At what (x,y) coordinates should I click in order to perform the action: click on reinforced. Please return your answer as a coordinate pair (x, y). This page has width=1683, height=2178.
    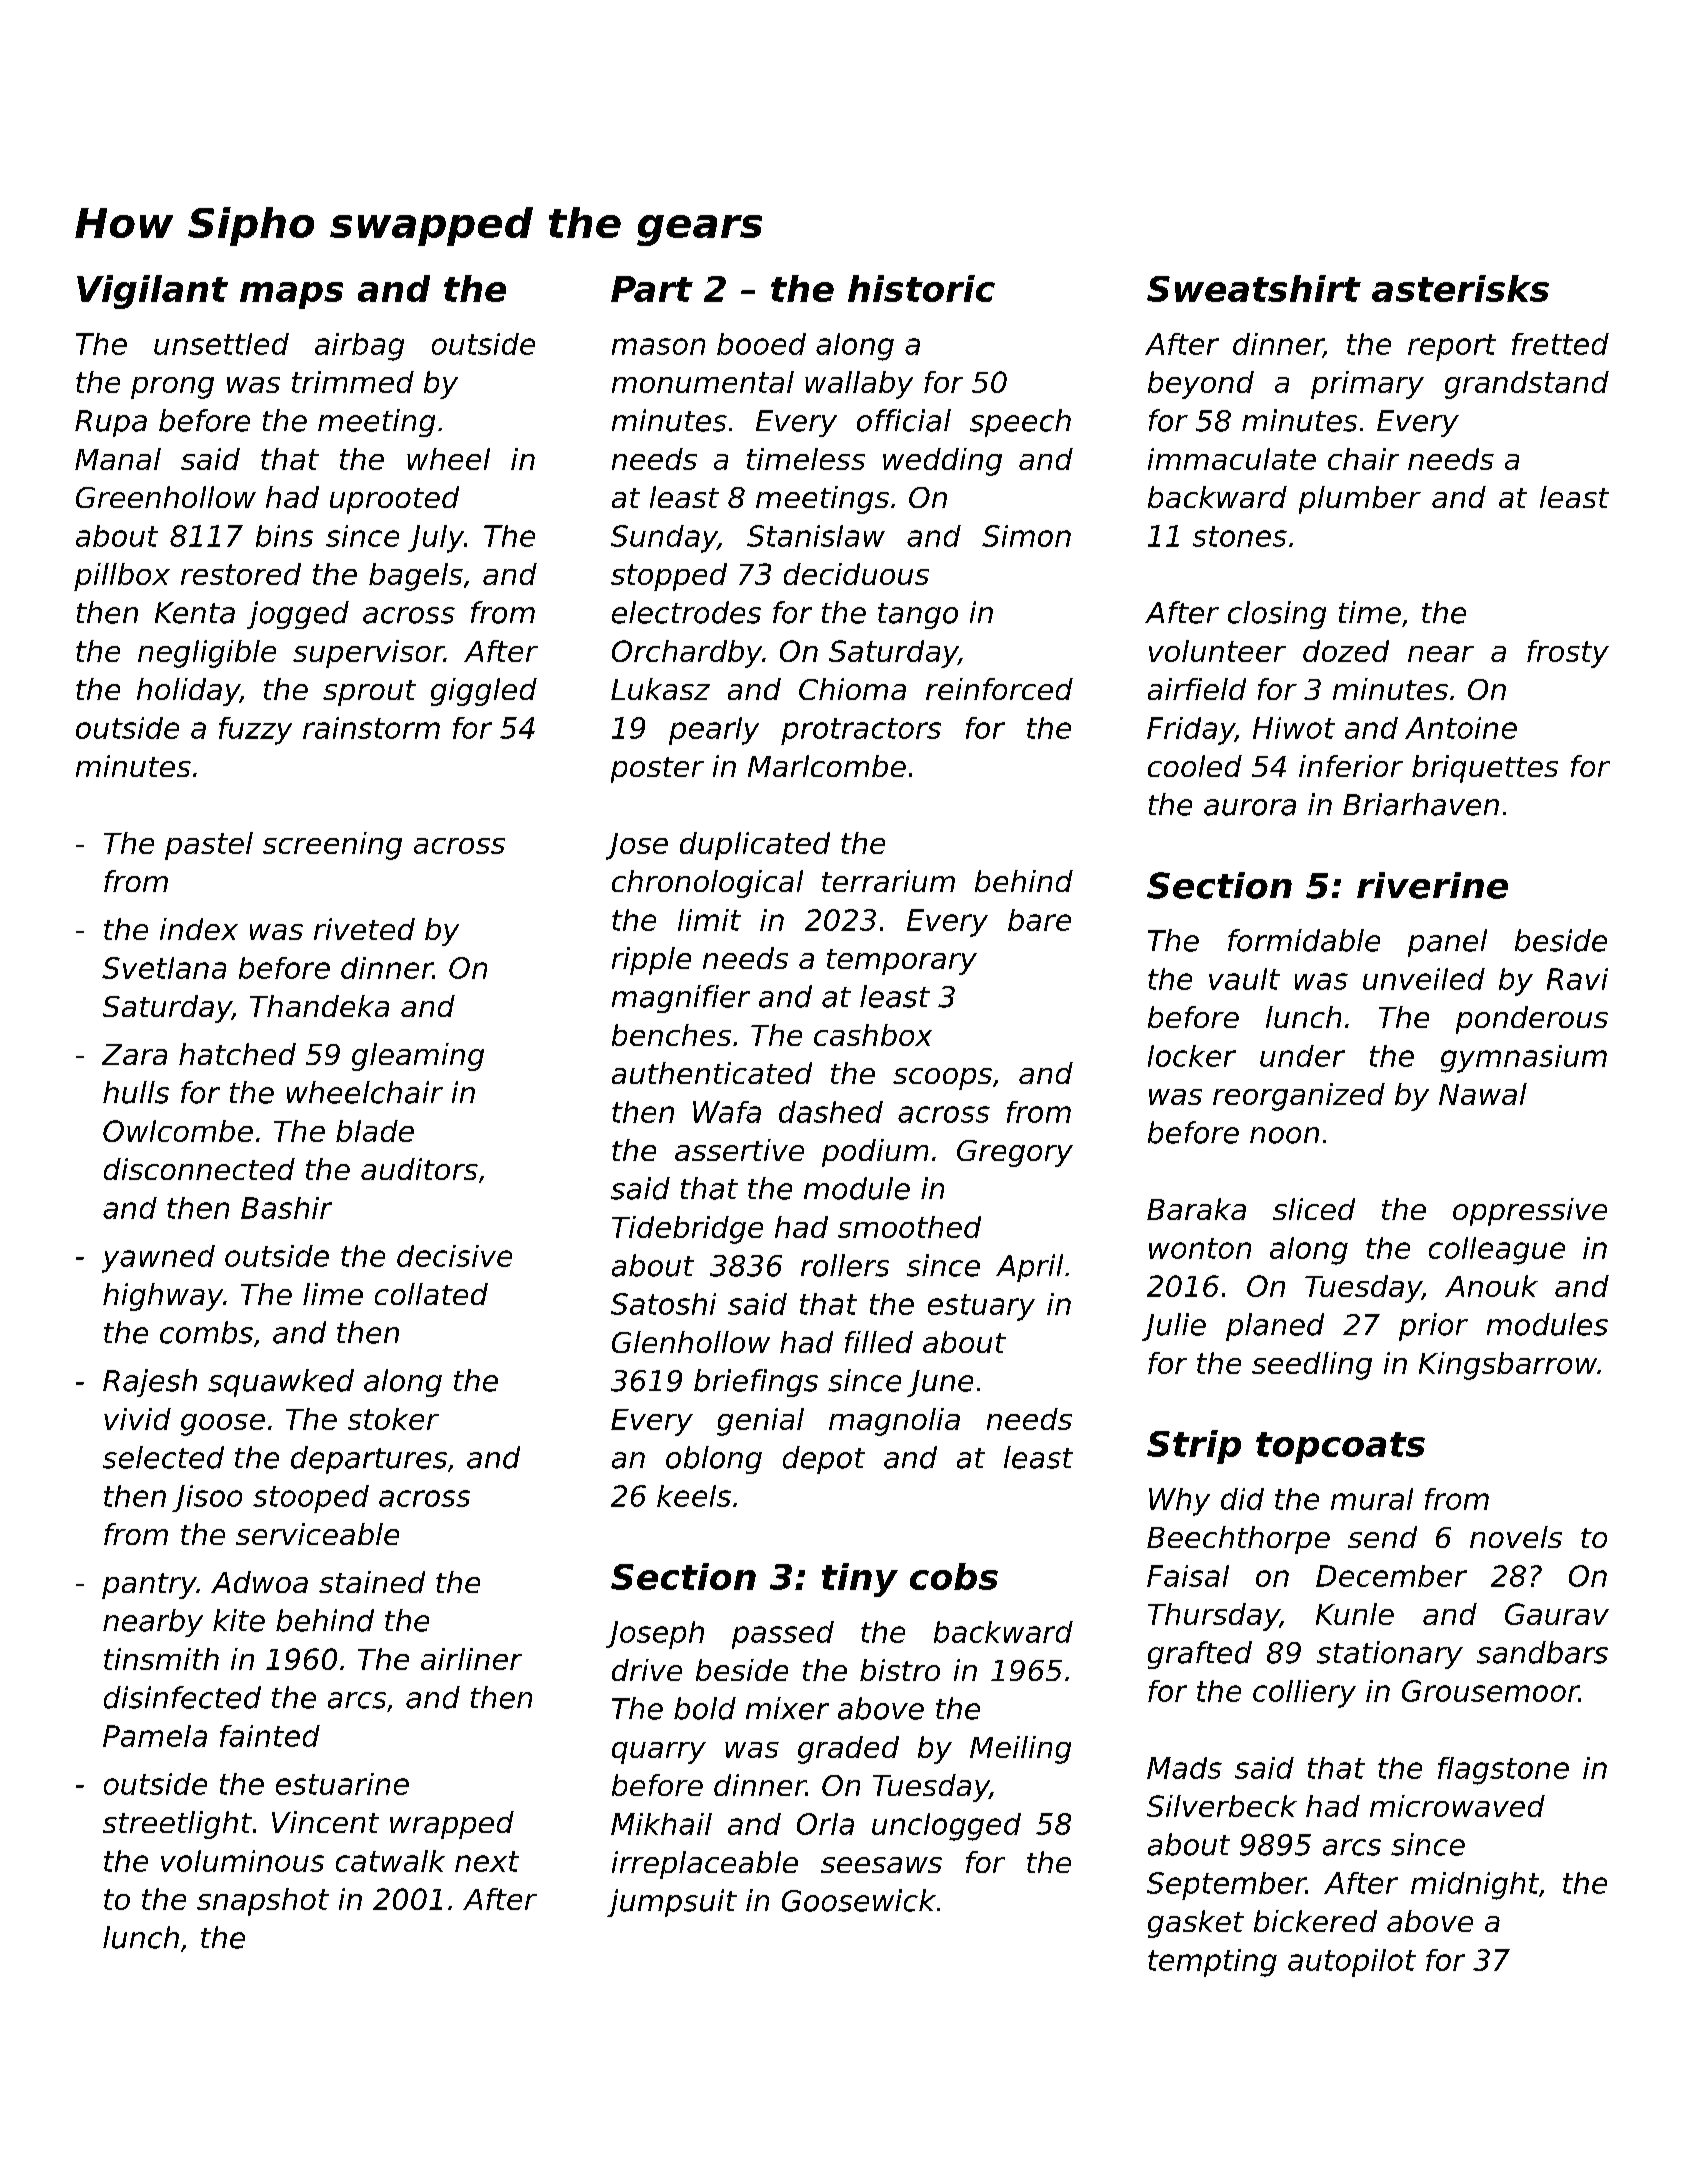
    Looking at the image, I should click on (999, 689).
